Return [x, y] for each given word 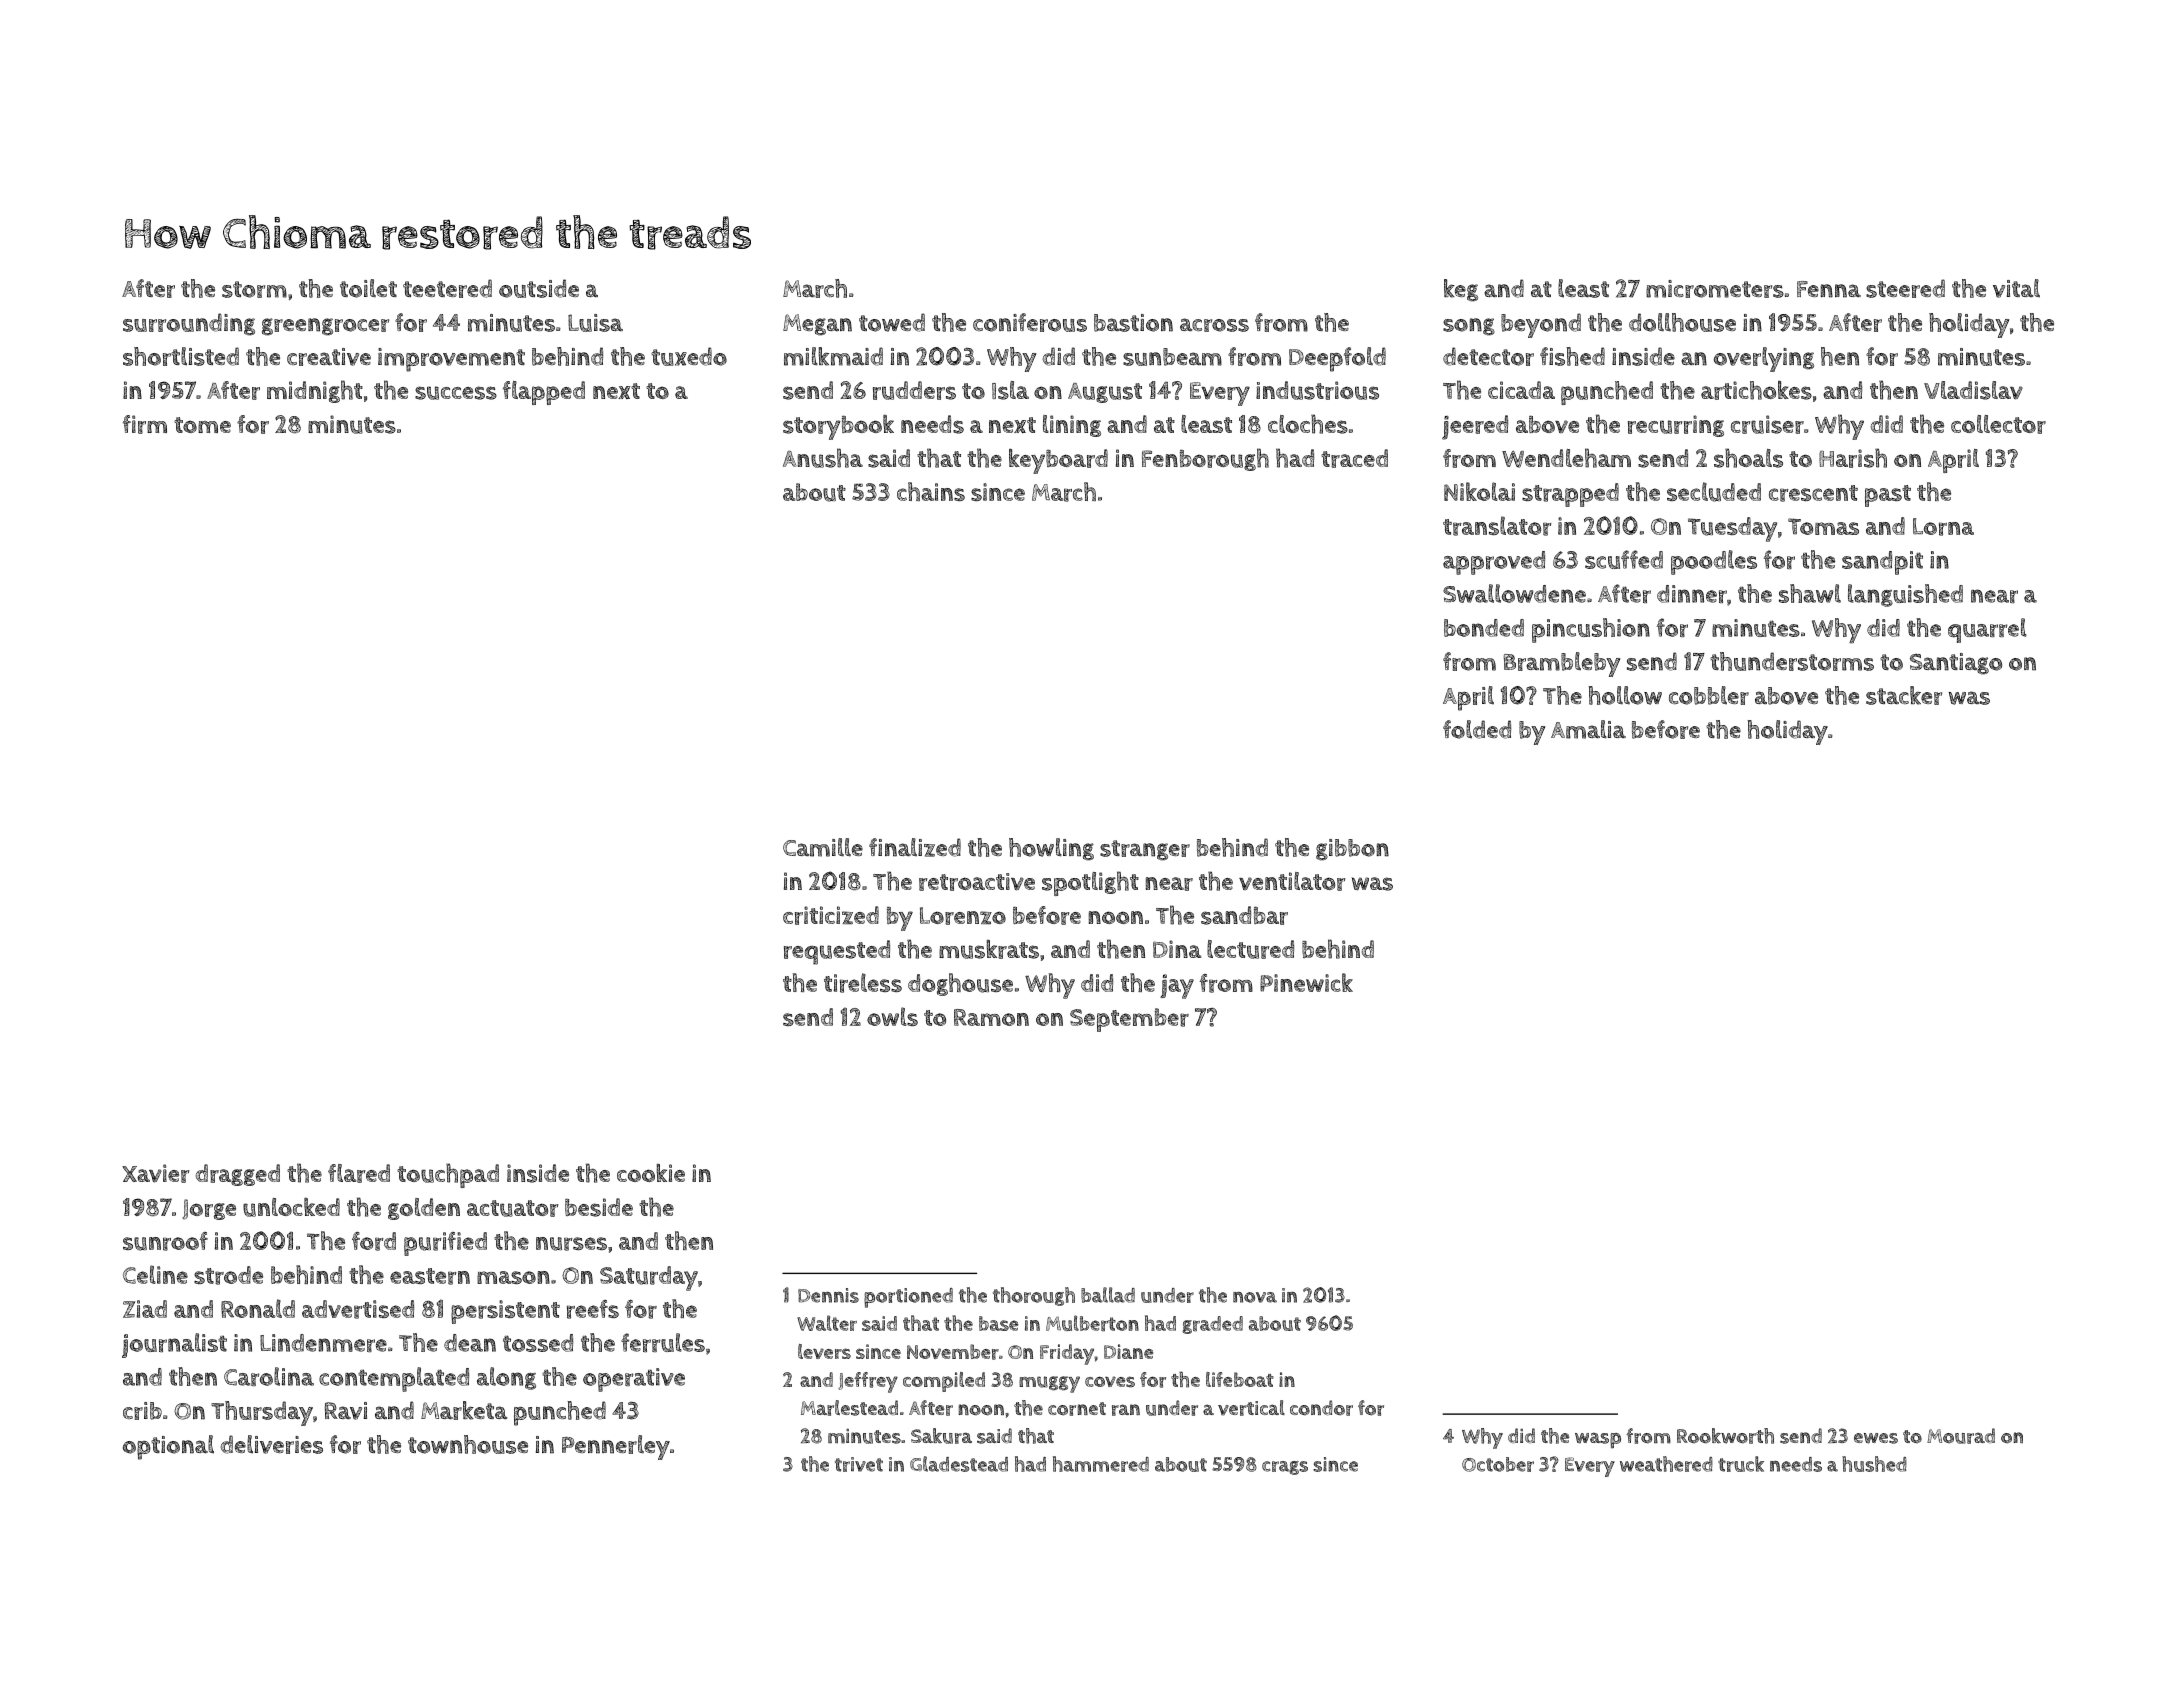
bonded [1484, 628]
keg [1461, 290]
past [1888, 496]
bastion [1133, 323]
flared [359, 1173]
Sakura [941, 1436]
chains [931, 491]
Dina [1177, 949]
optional [168, 1447]
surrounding [189, 324]
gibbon [1352, 850]
